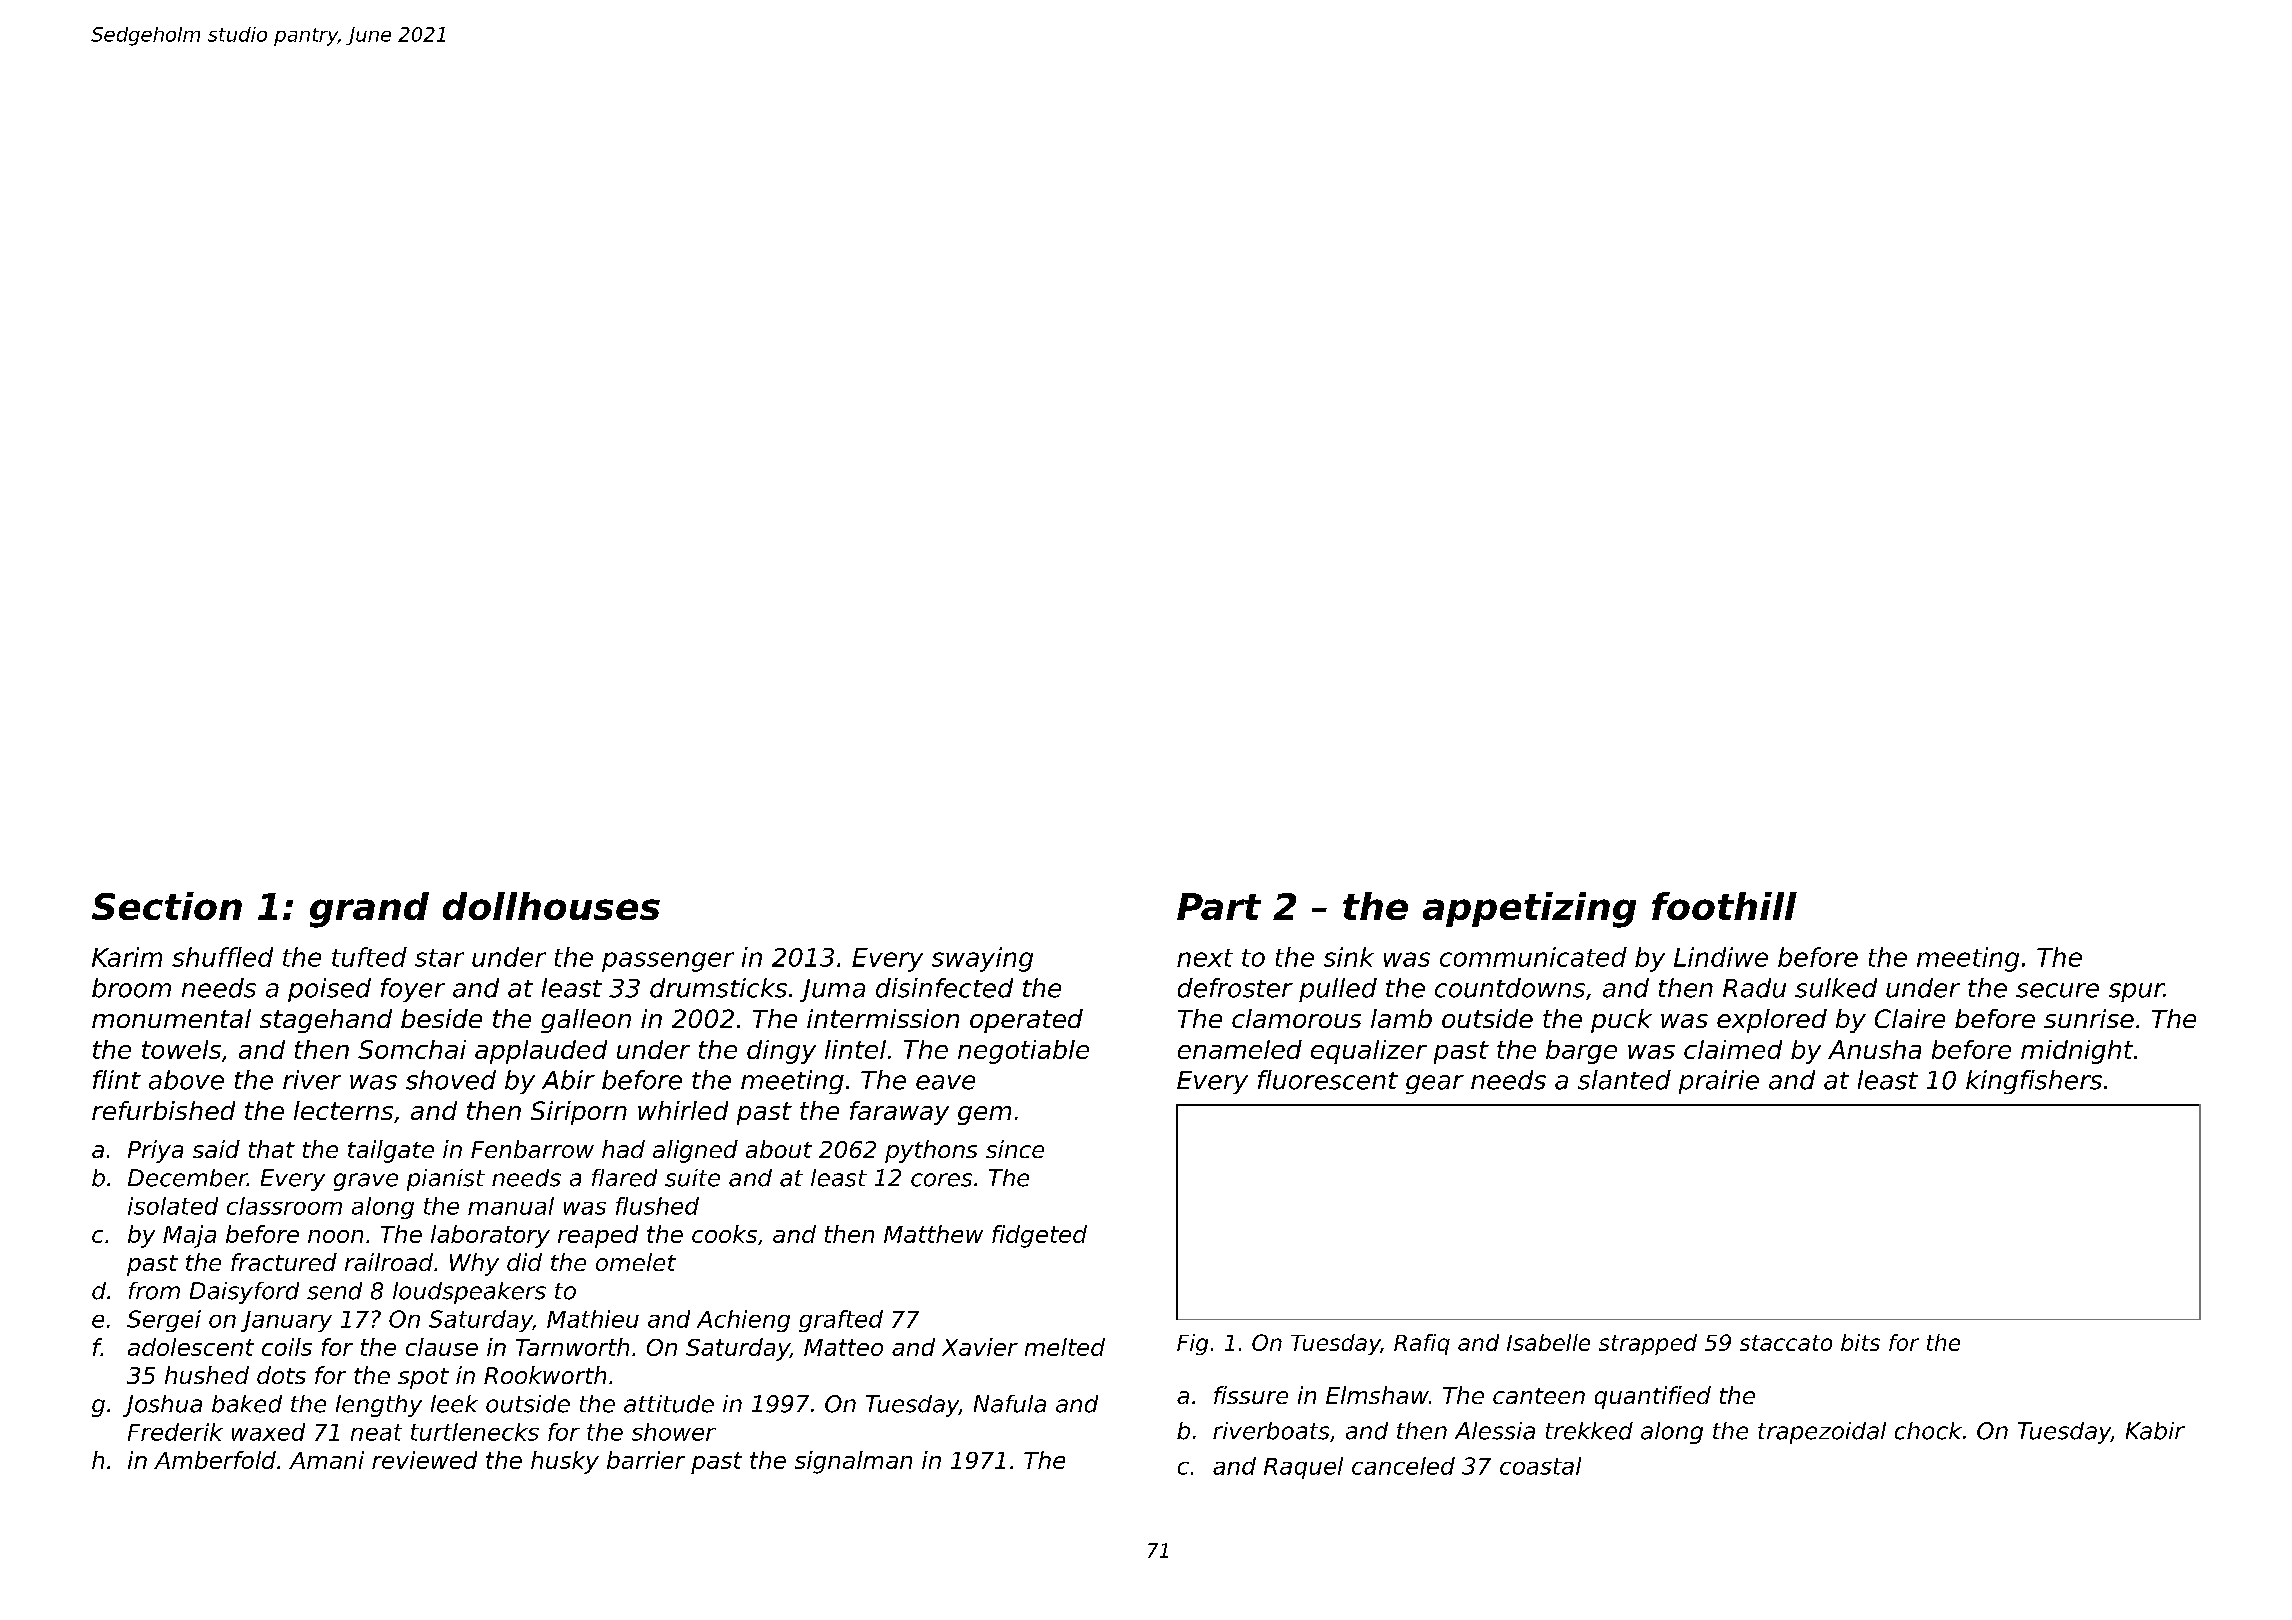 The width and height of the image is (2292, 1620). I want to click on swaying, so click(982, 959).
